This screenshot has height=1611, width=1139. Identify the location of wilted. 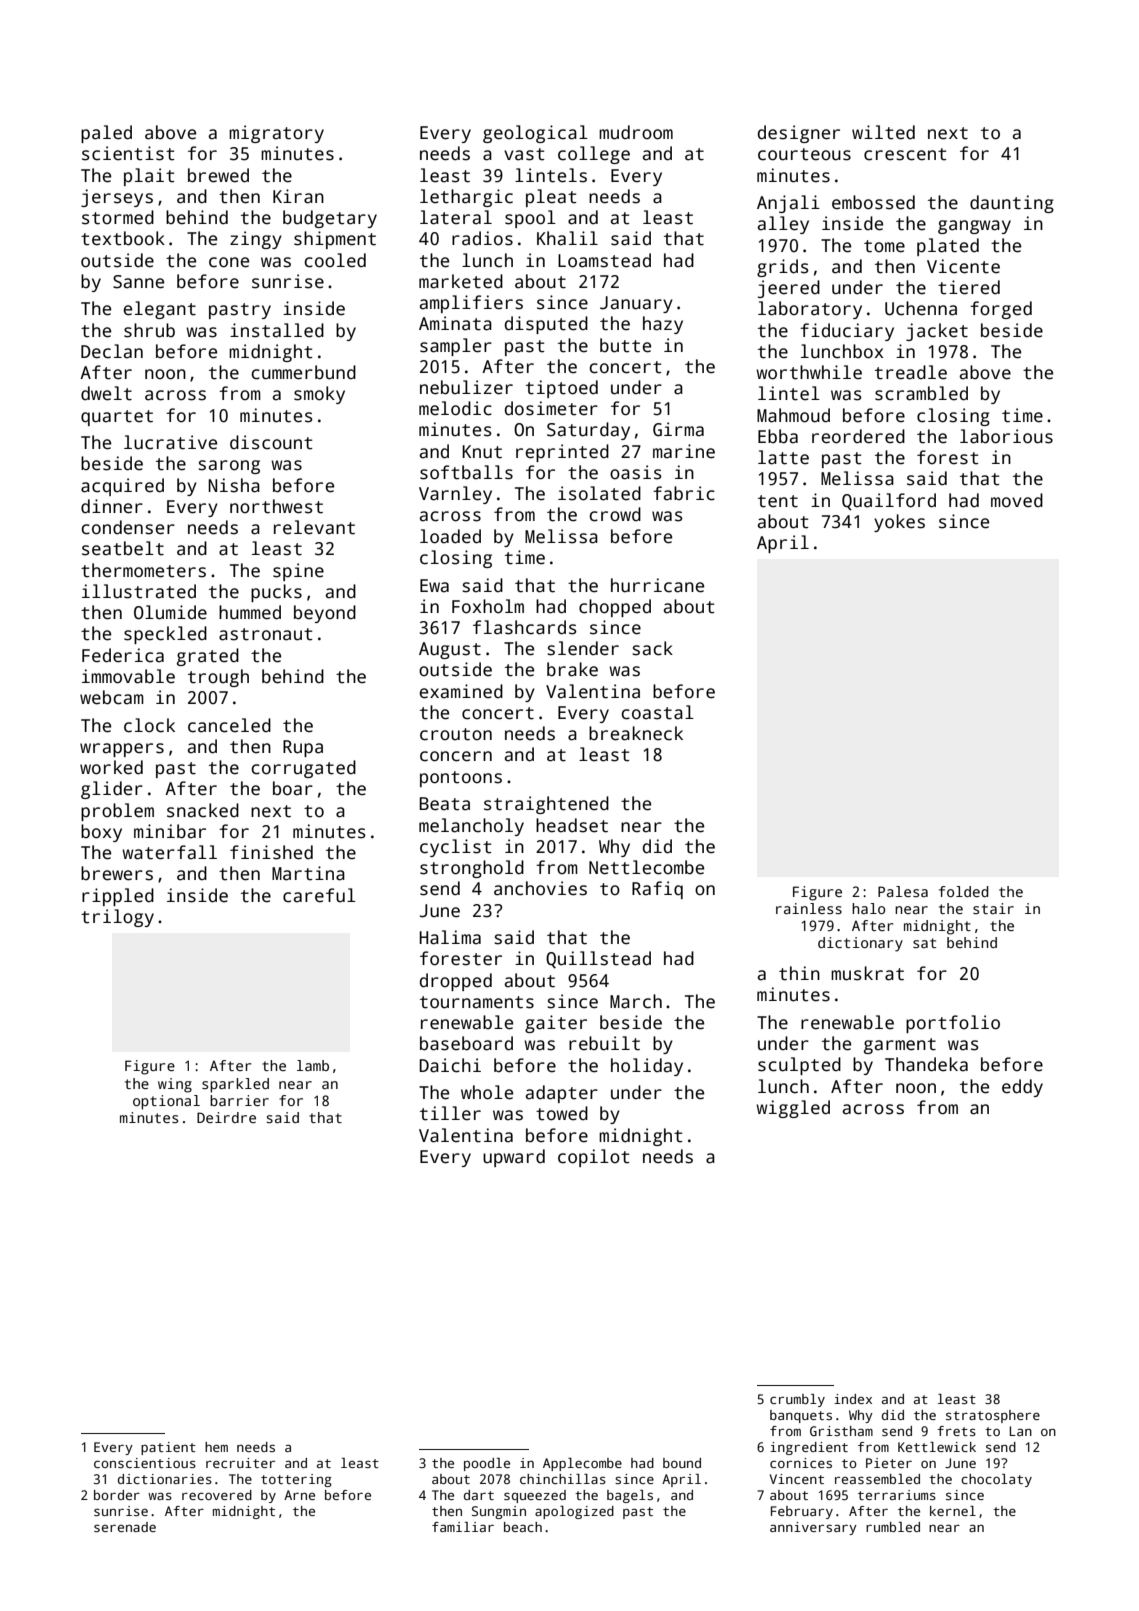
(883, 132).
